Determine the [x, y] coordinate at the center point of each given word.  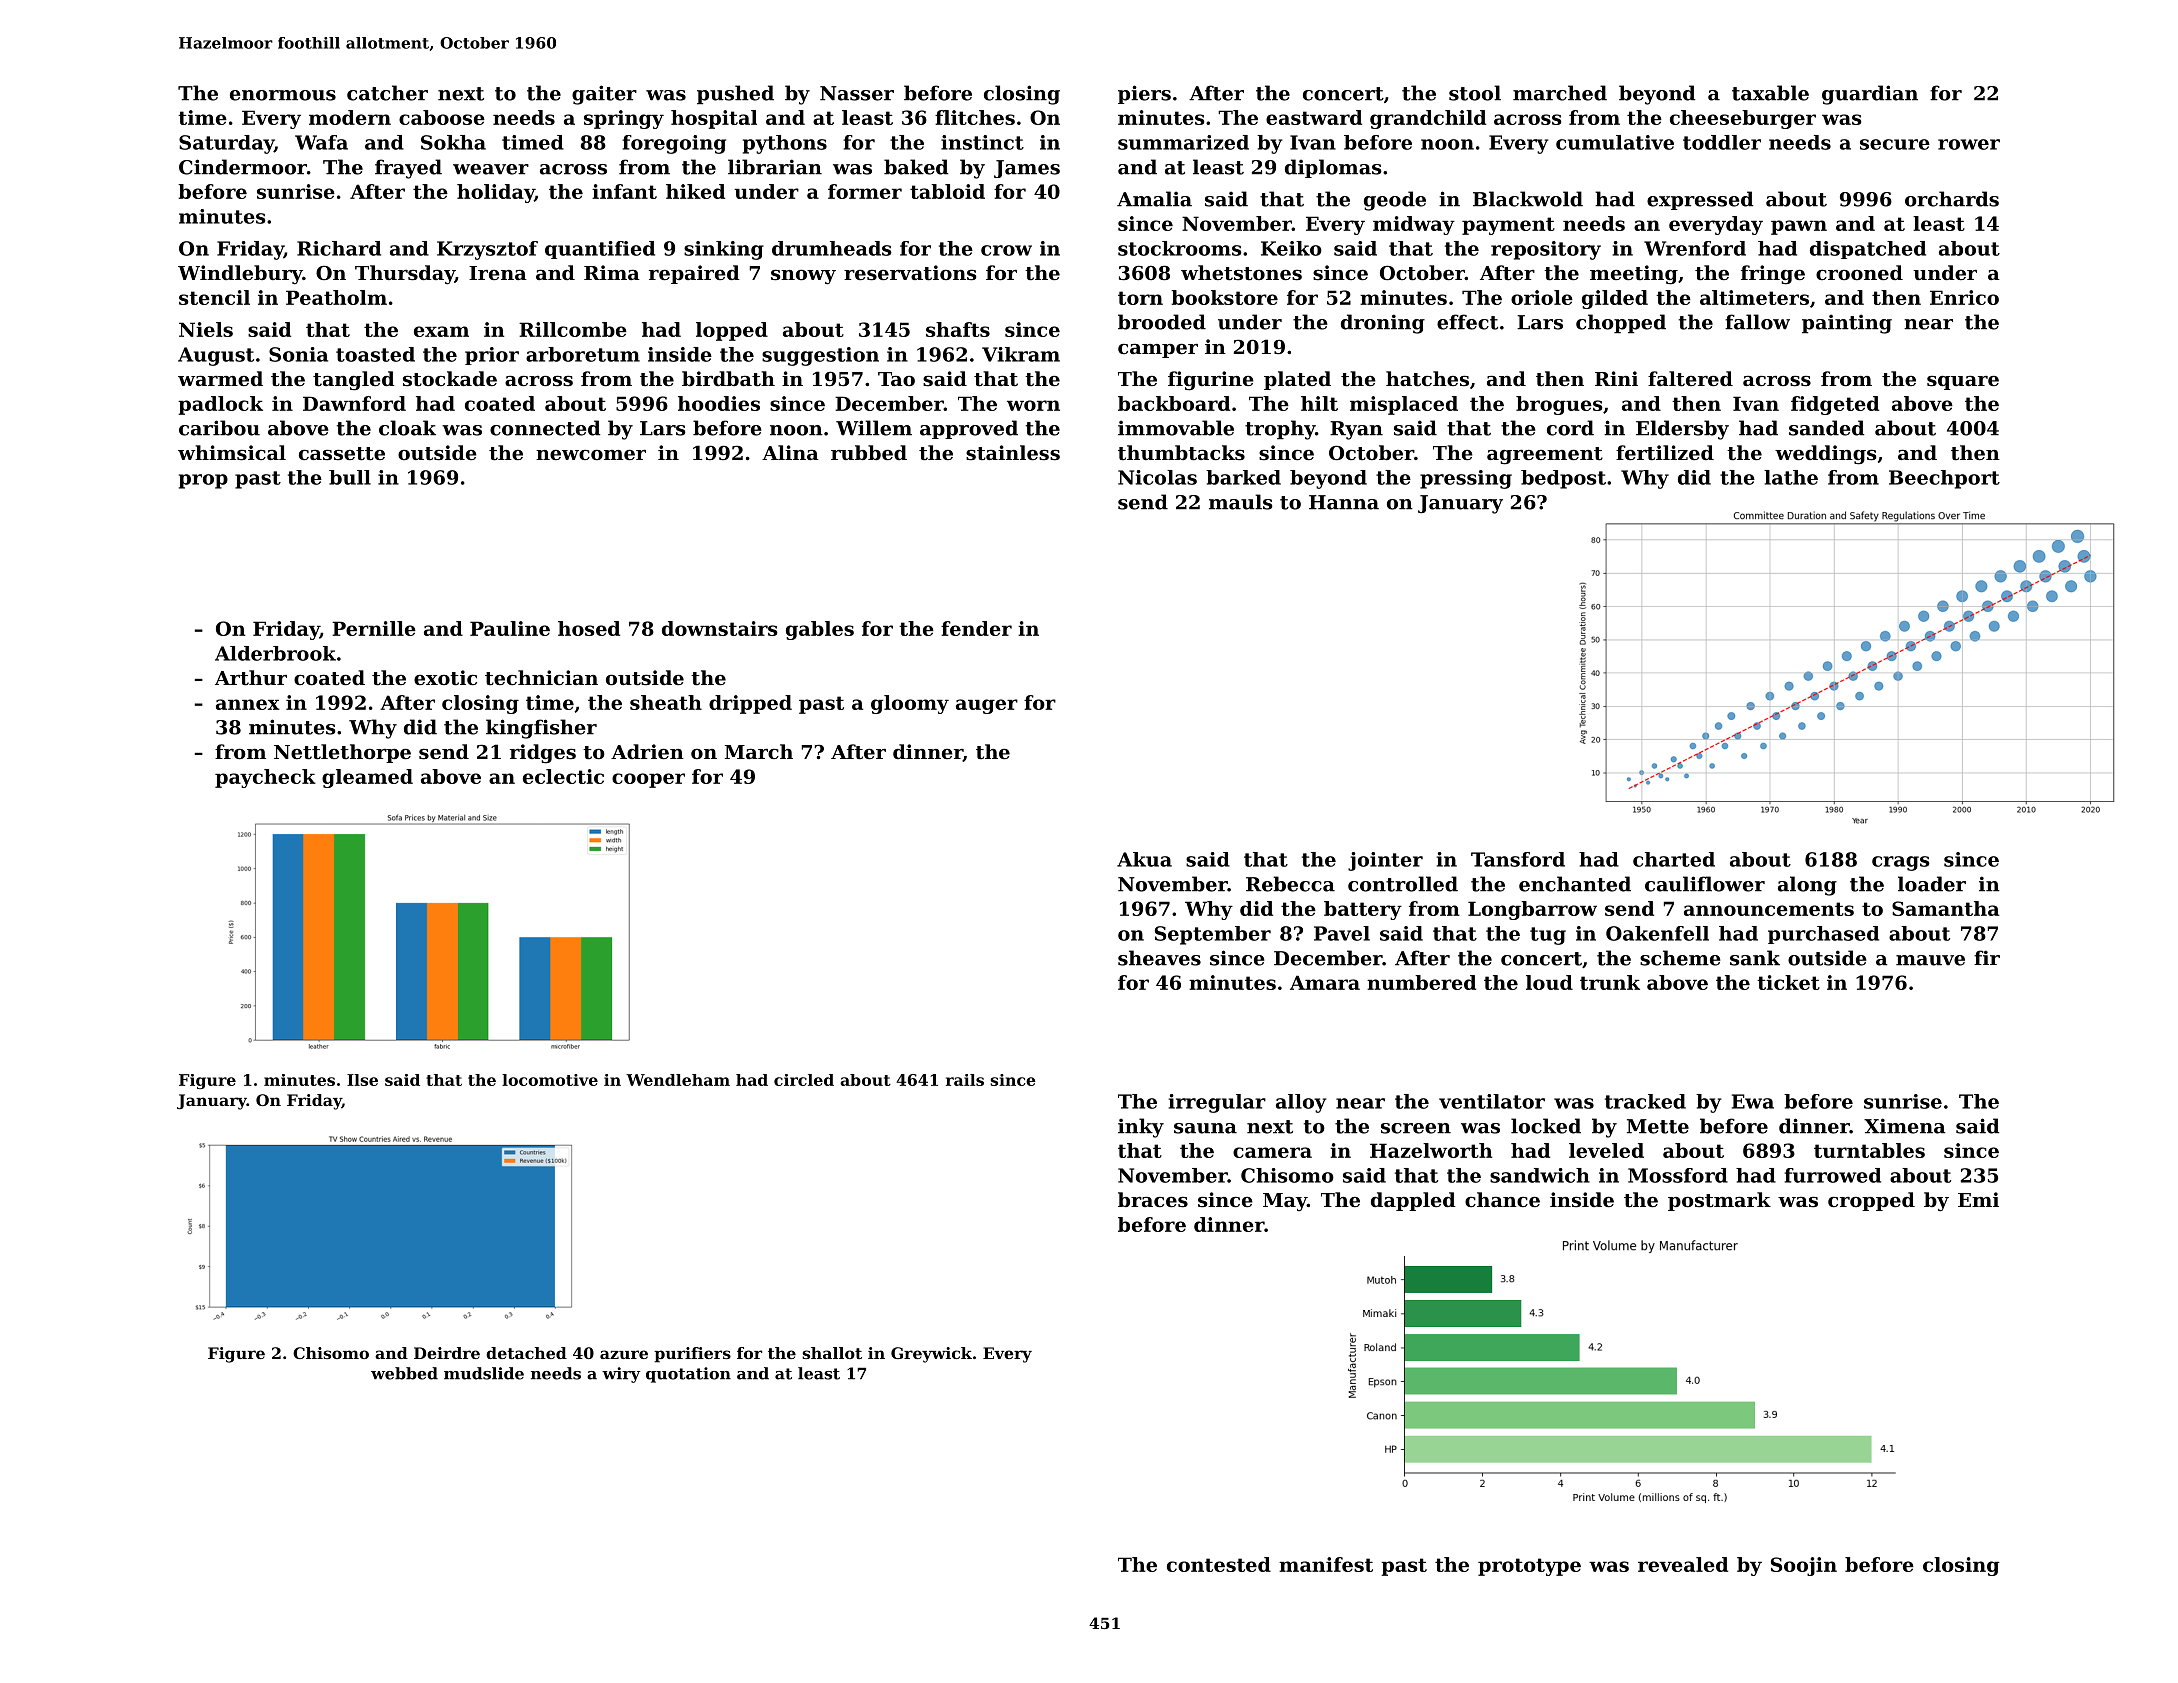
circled [804, 1080]
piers [1144, 94]
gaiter [604, 95]
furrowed [1832, 1175]
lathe [1791, 477]
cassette [342, 454]
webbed [404, 1373]
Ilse [362, 1080]
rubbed [869, 452]
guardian [1870, 95]
